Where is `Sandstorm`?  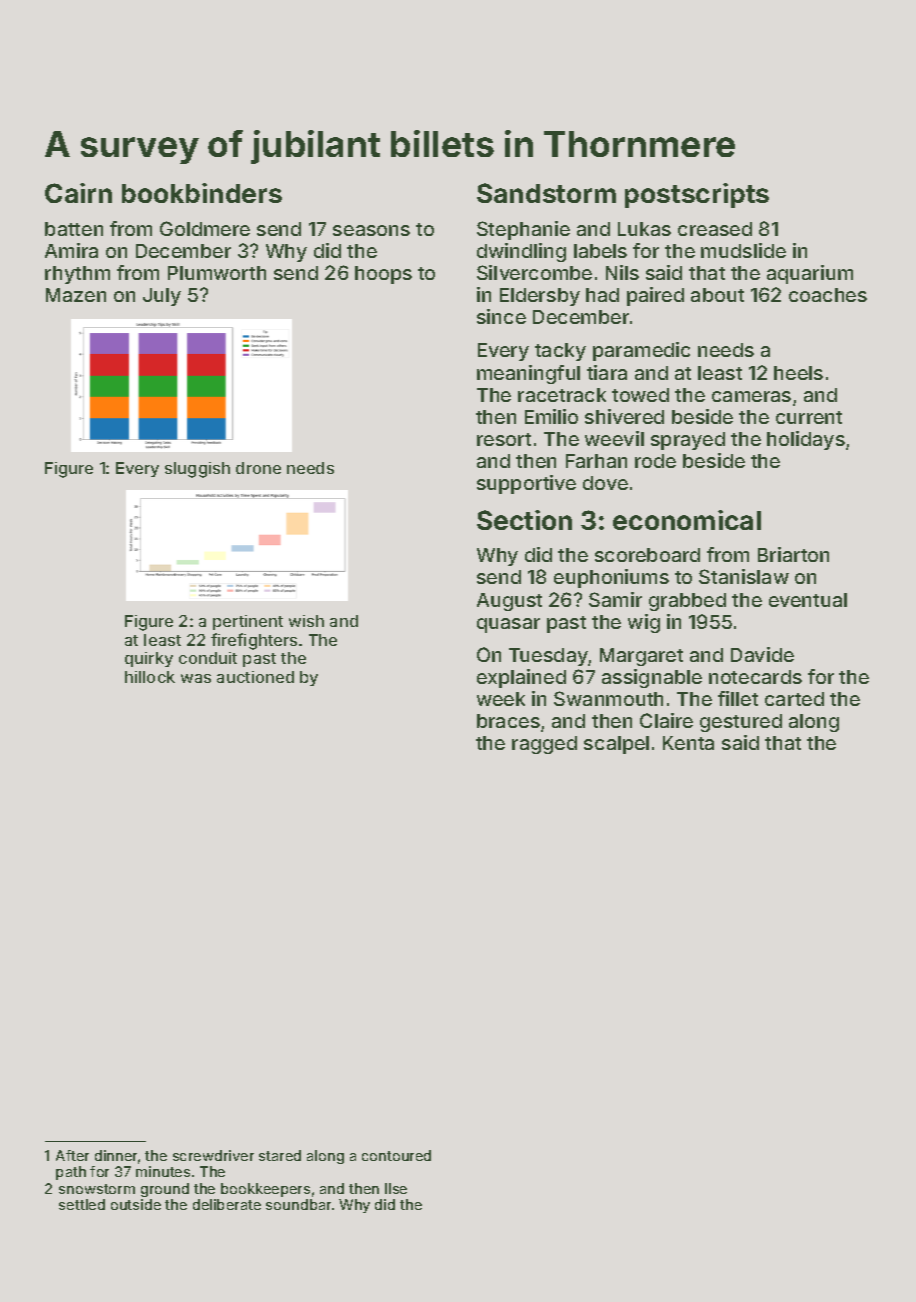
Sandstorm is located at coordinates (546, 193).
